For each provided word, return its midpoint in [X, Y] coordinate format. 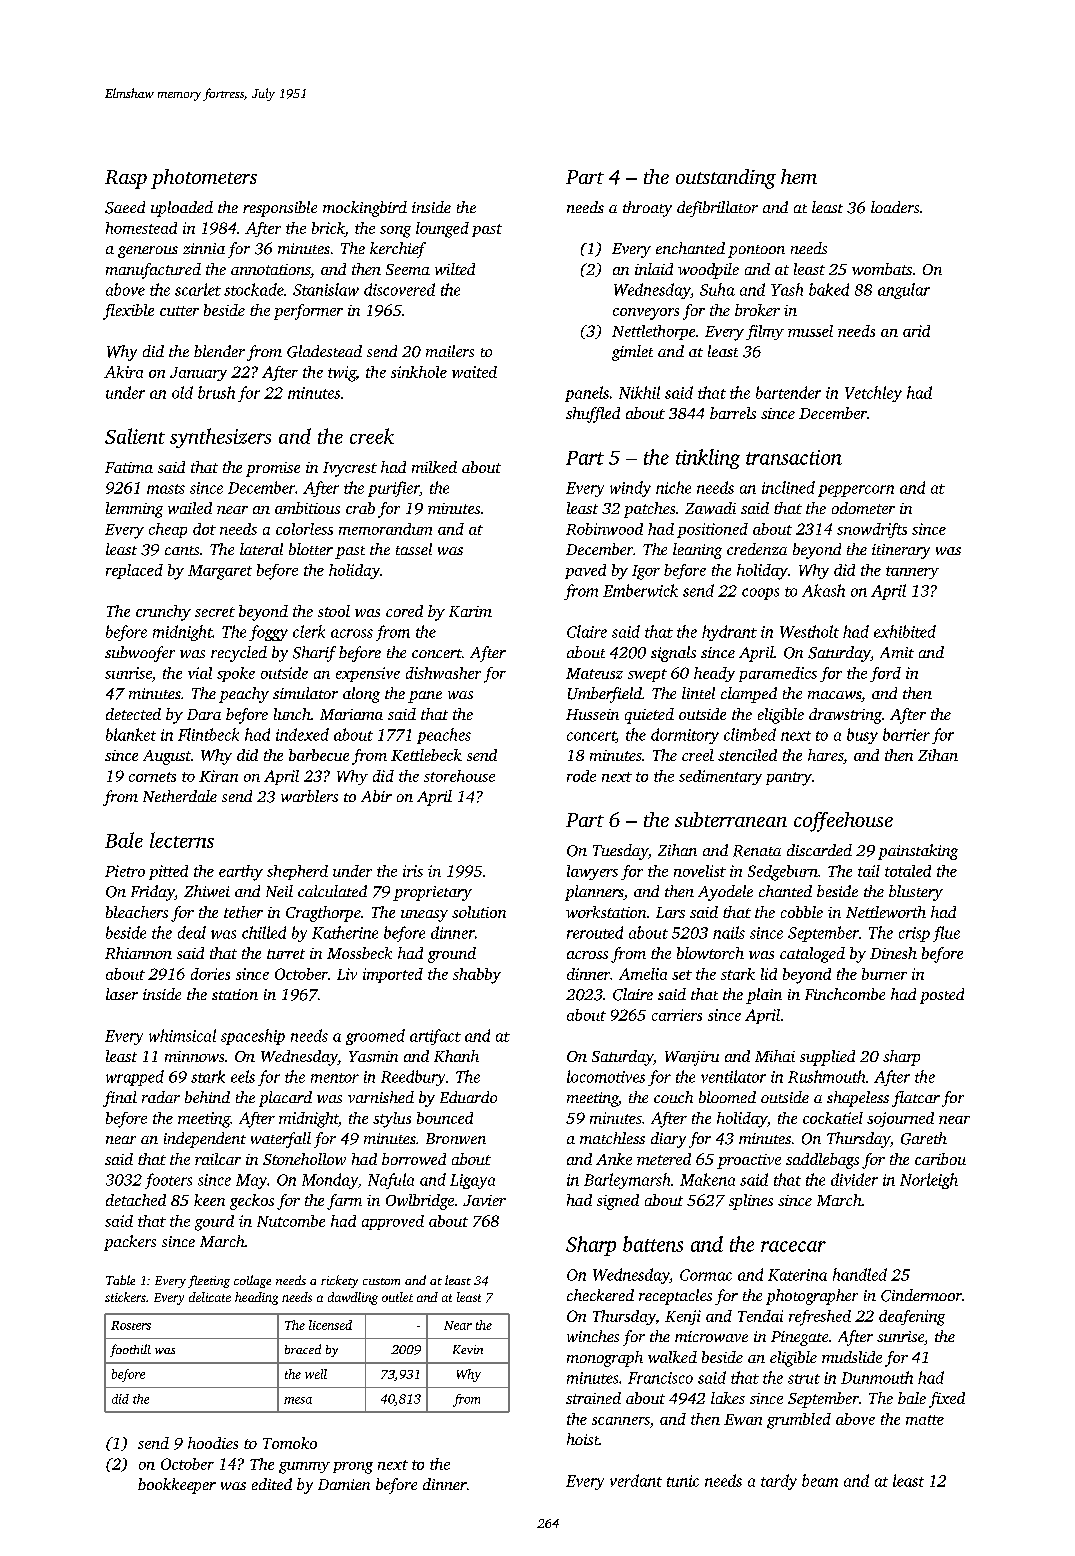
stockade [254, 289]
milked [434, 467]
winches [593, 1336]
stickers [125, 1297]
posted [942, 996]
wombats [882, 269]
